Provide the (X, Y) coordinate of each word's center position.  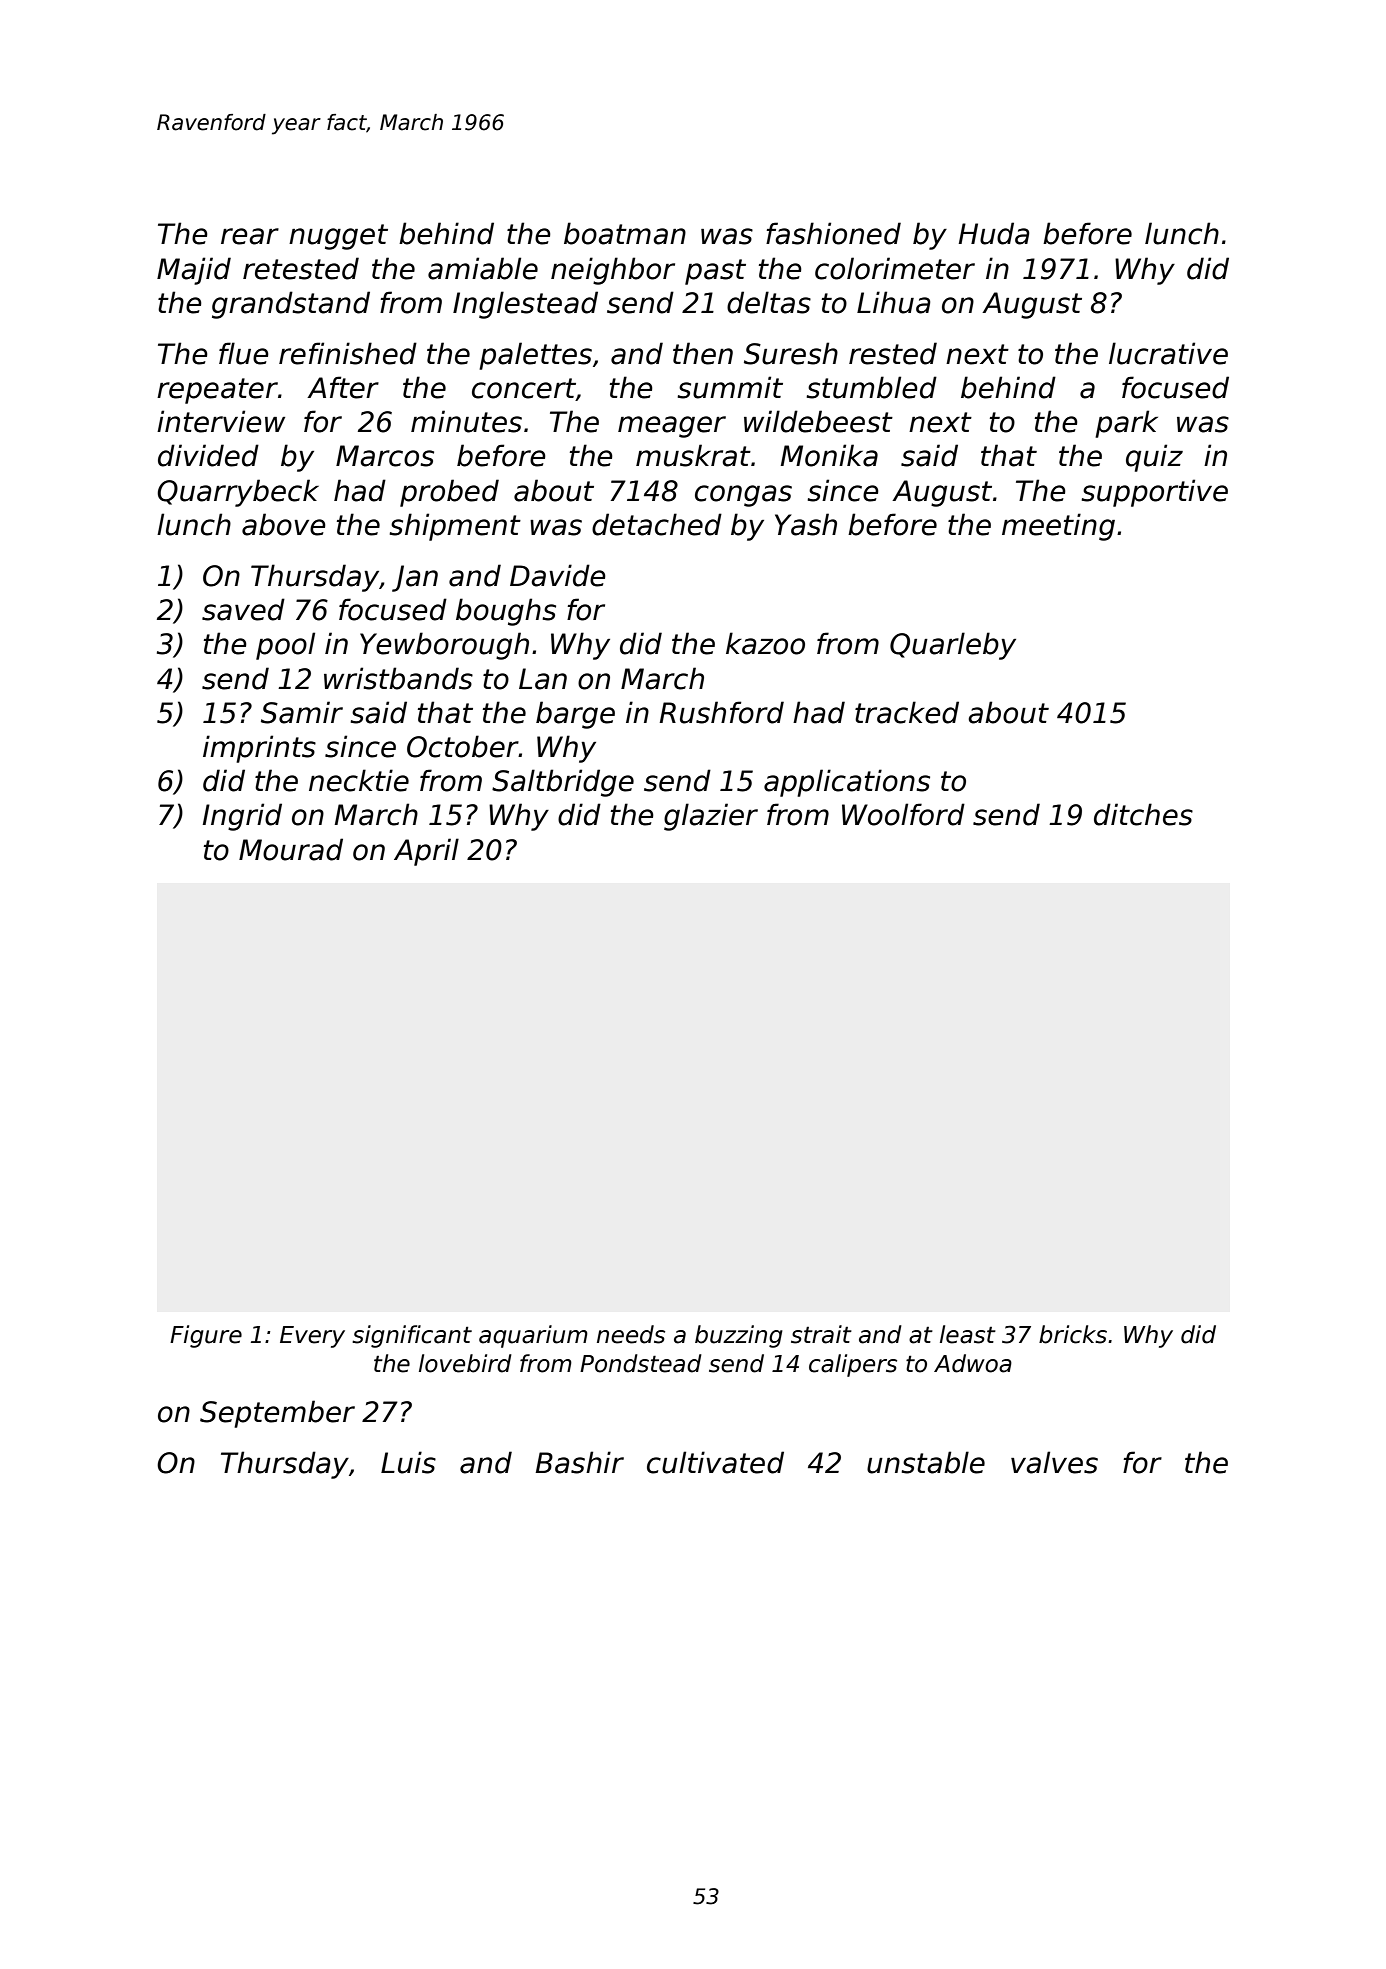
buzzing (739, 1336)
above (284, 524)
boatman (625, 233)
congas (743, 496)
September (277, 1414)
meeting (1058, 527)
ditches (1143, 814)
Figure (206, 1336)
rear (250, 236)
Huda (994, 233)
